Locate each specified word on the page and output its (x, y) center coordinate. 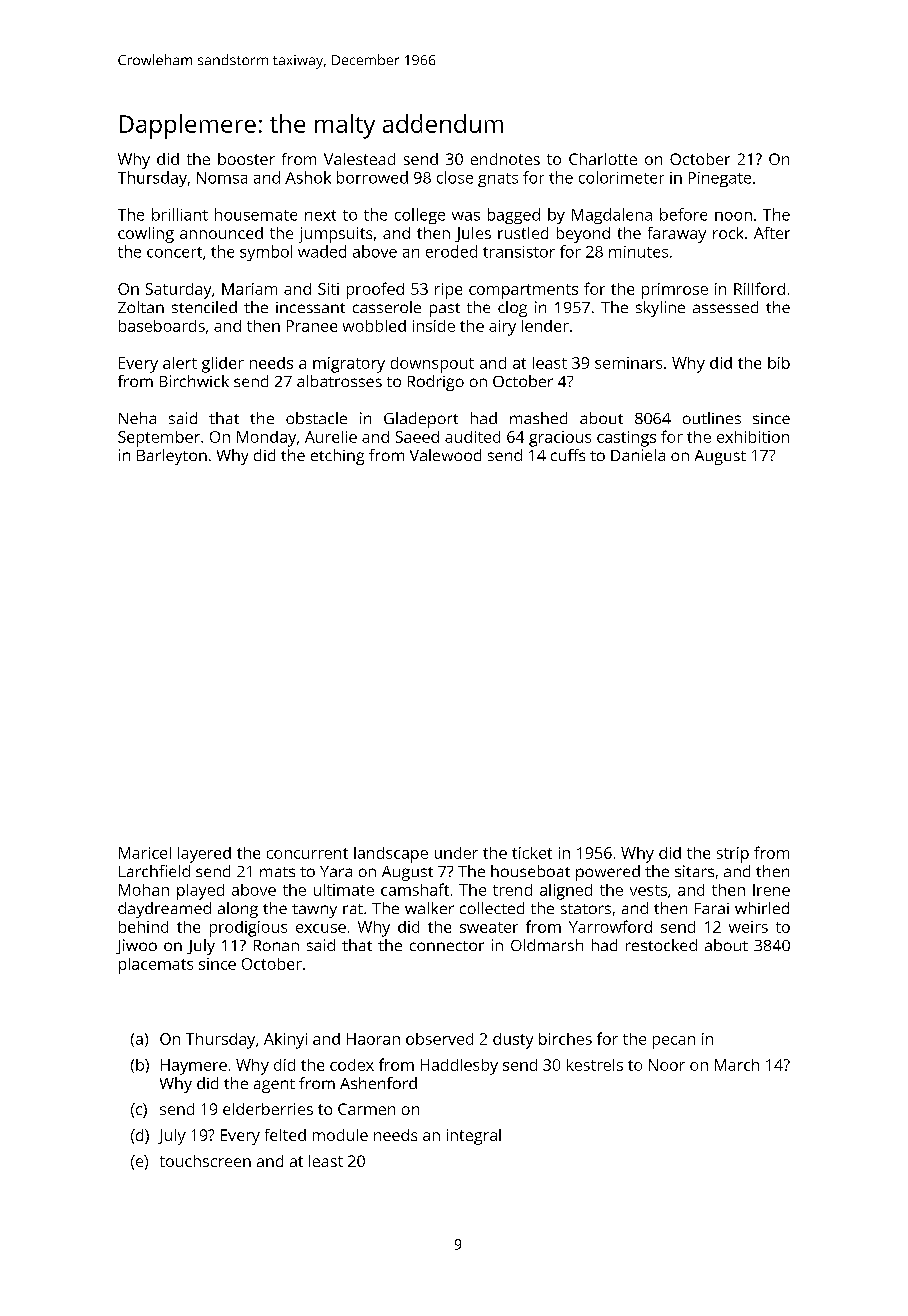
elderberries (268, 1109)
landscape (391, 855)
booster (246, 159)
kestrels (595, 1065)
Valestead (359, 159)
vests (648, 890)
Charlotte (603, 159)
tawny (314, 911)
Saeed (417, 437)
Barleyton (172, 457)
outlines (712, 418)
